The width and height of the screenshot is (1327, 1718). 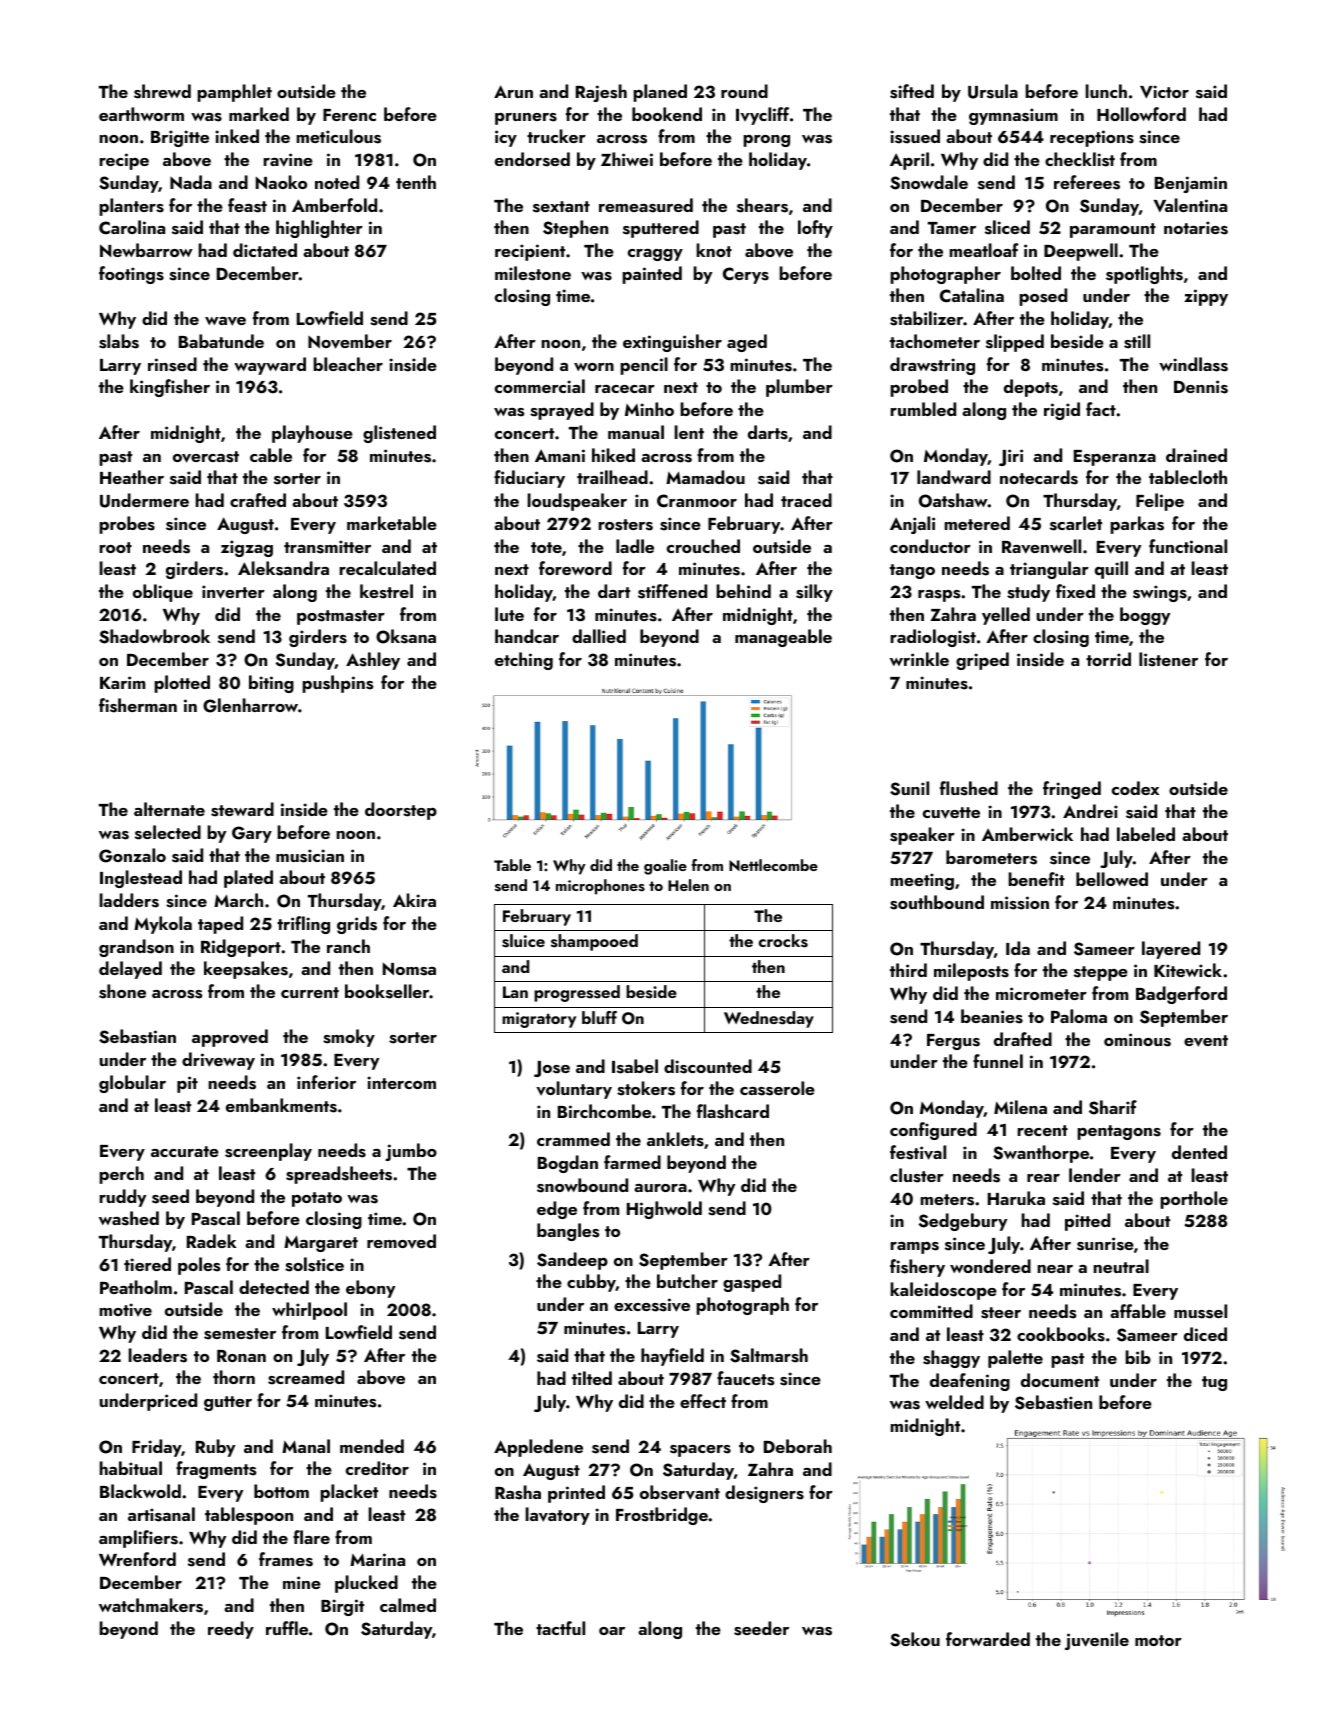 I want to click on manageable, so click(x=783, y=638).
